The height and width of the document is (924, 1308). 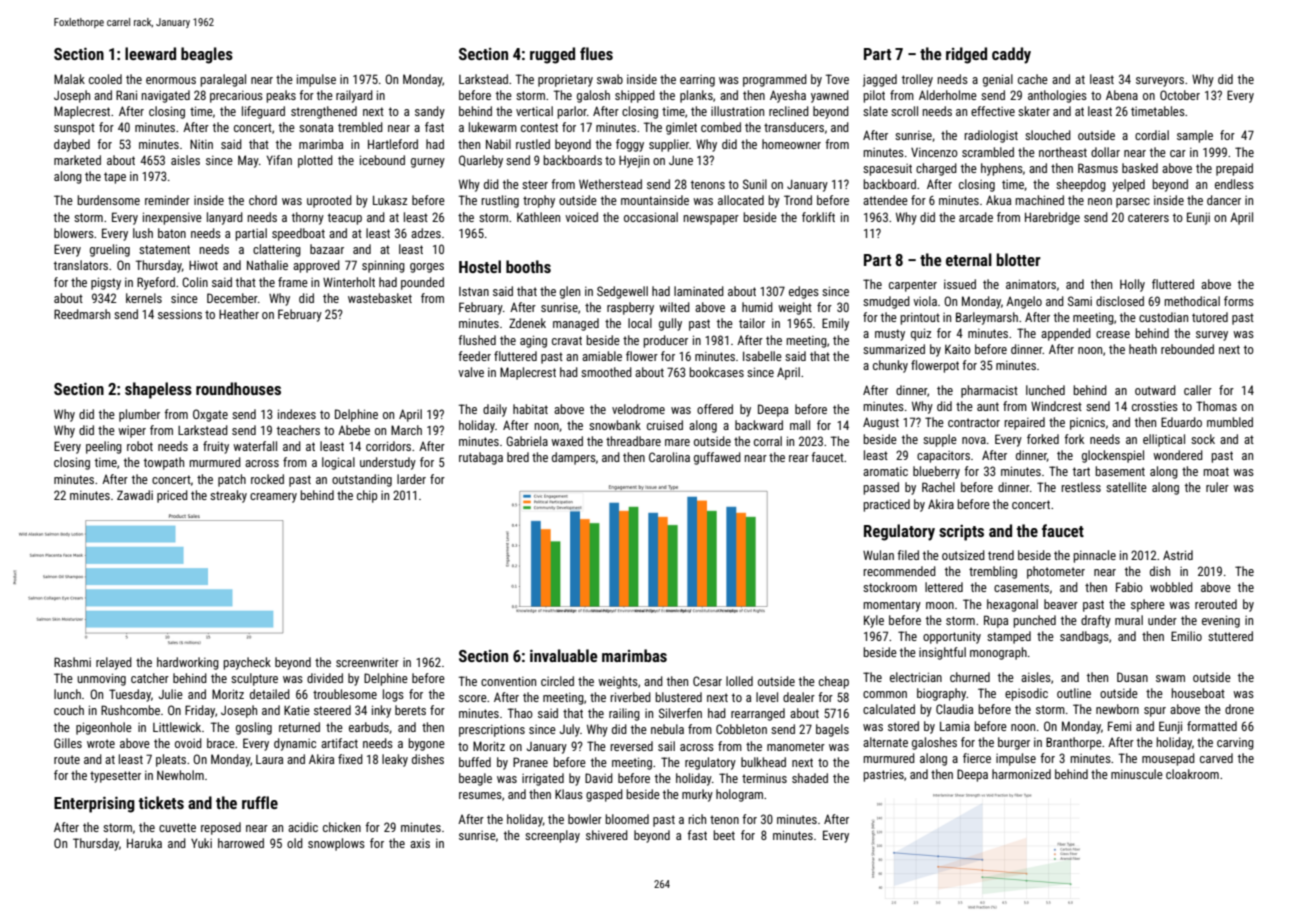 What do you see at coordinates (998, 200) in the document?
I see `Akua` at bounding box center [998, 200].
